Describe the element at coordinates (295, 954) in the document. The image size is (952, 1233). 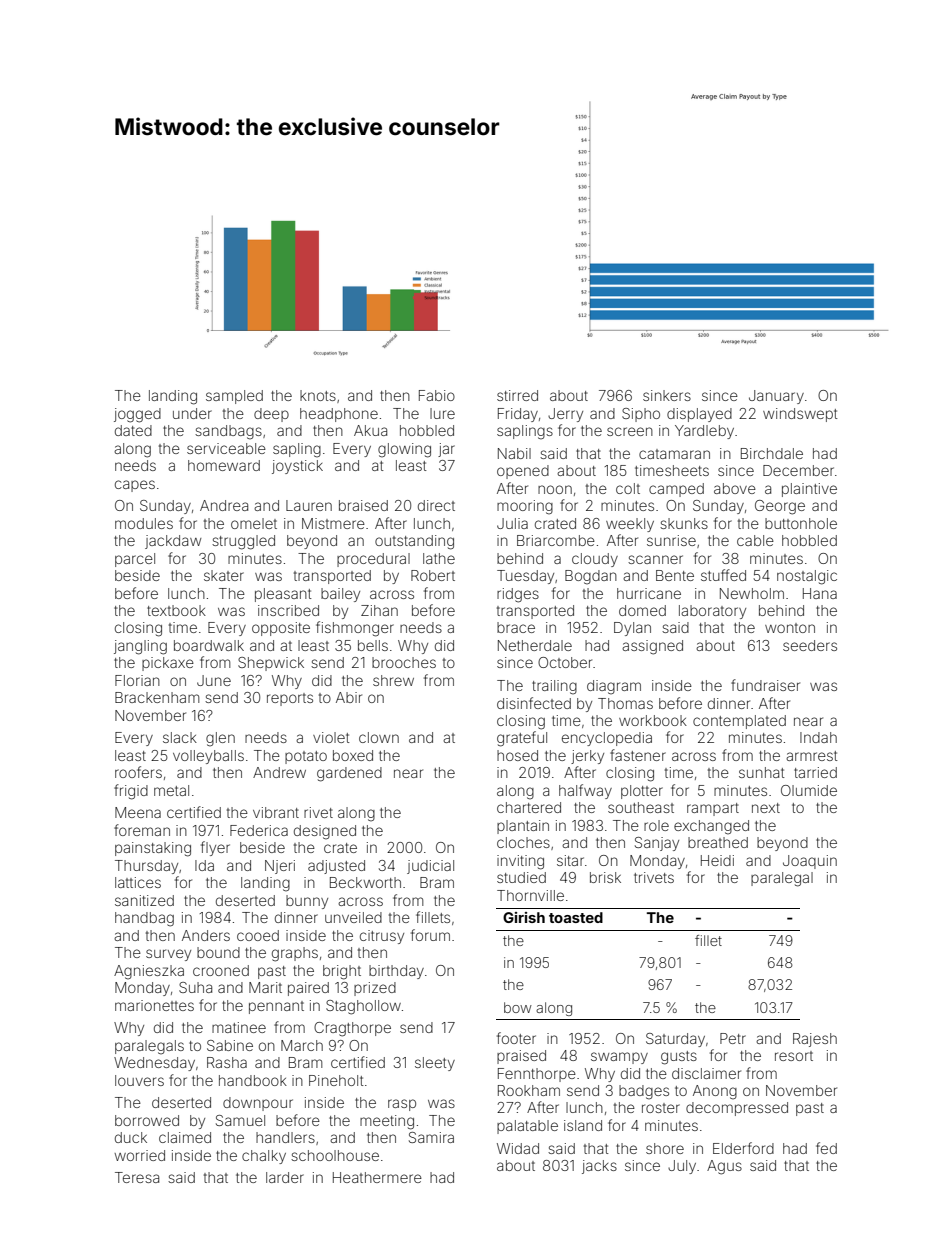
I see `graphs` at that location.
